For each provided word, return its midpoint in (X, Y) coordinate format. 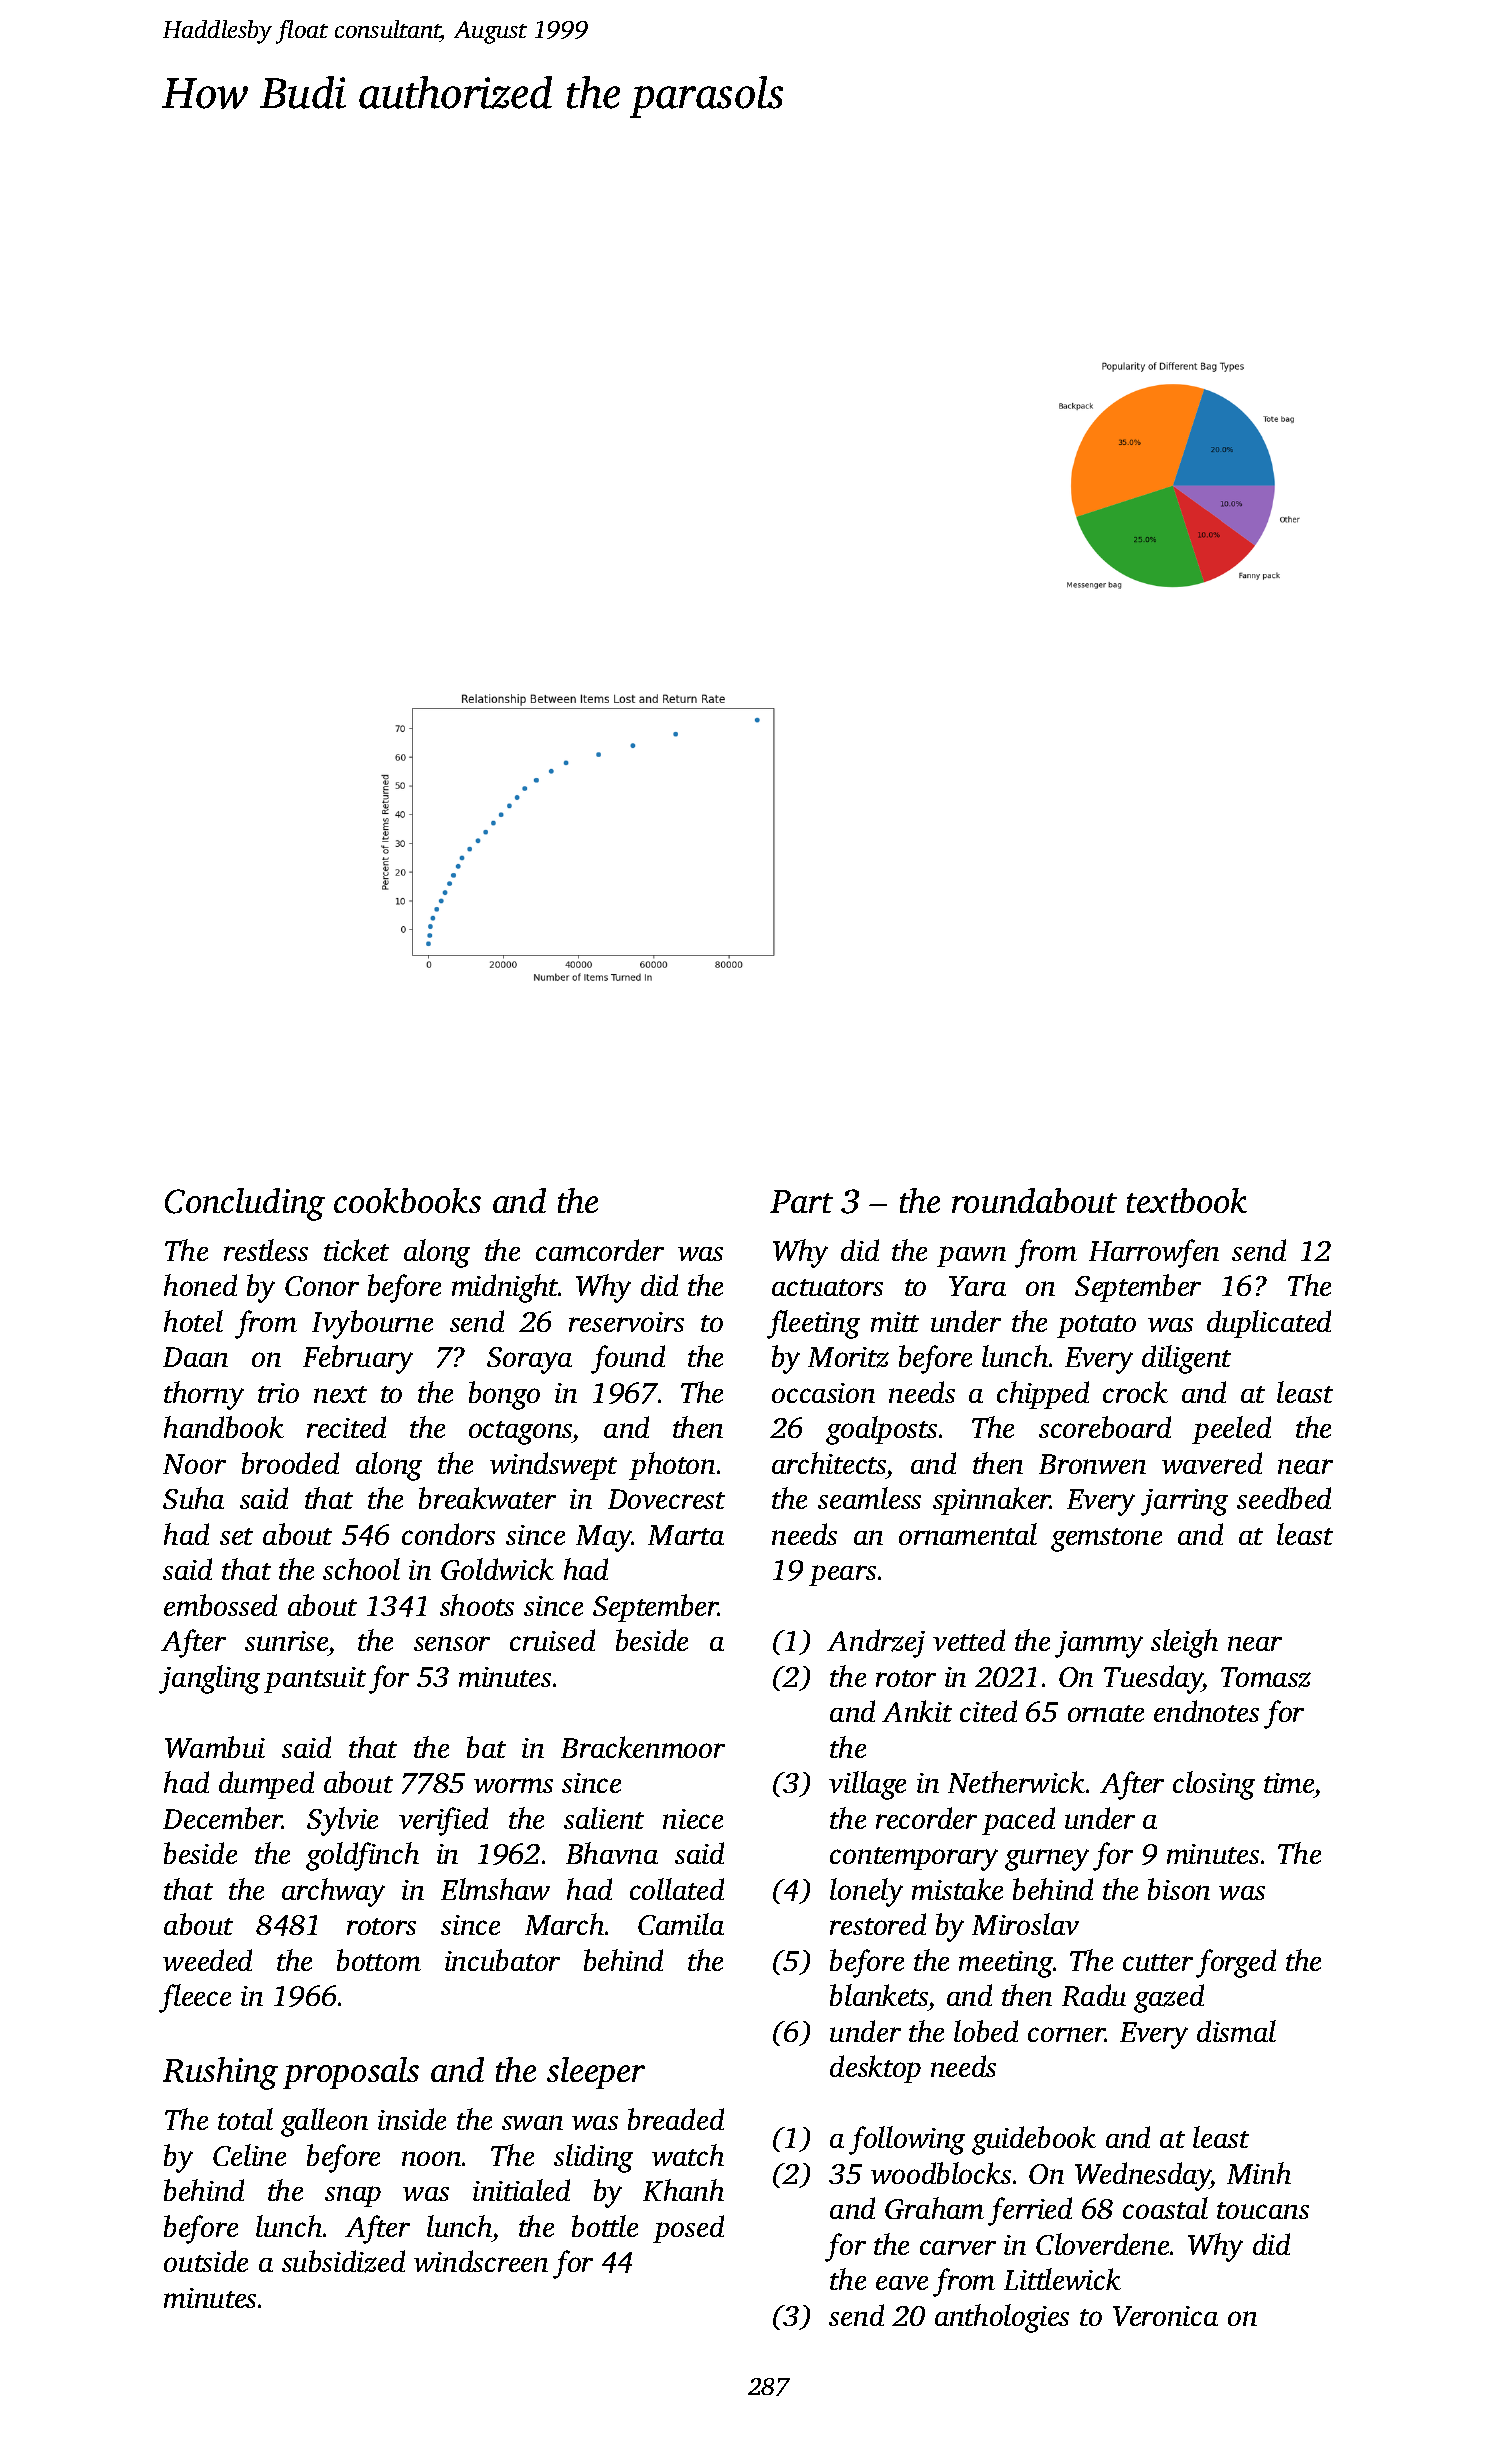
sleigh (1184, 1643)
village (867, 1785)
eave (902, 2283)
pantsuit (315, 1680)
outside (206, 2261)
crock (1135, 1392)
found (628, 1359)
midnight (505, 1288)
